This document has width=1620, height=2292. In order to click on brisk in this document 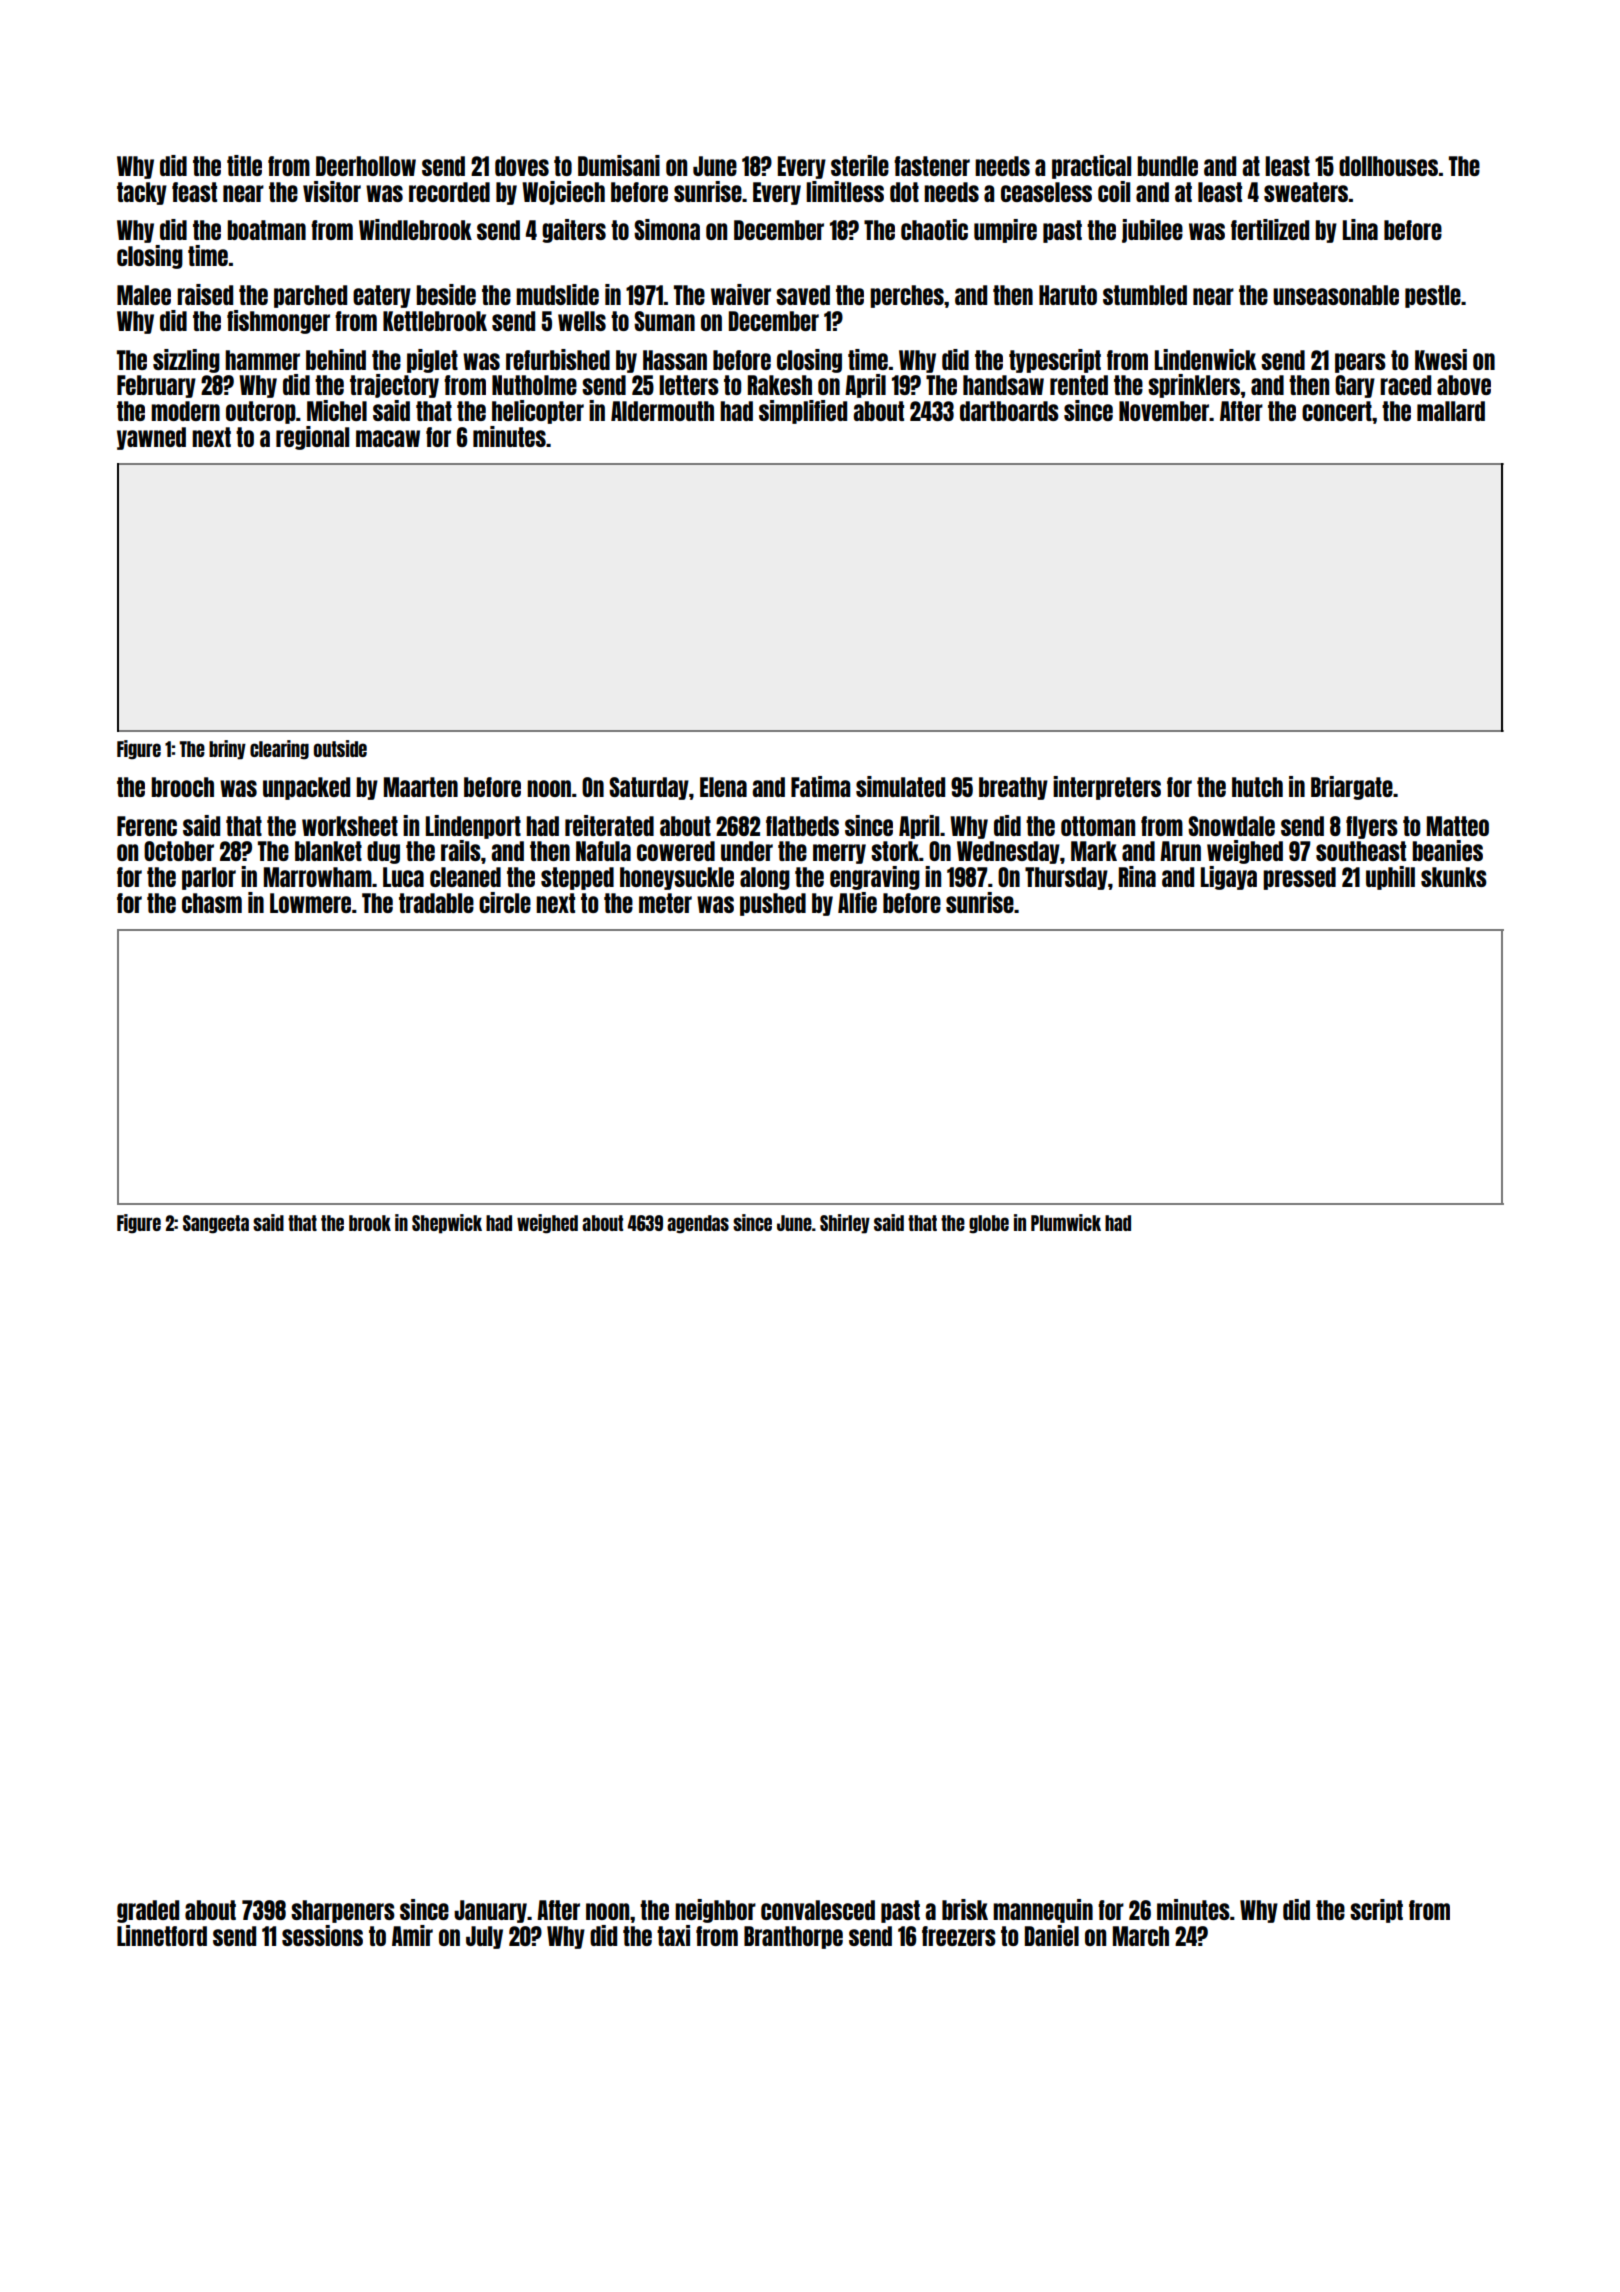, I will do `click(965, 1909)`.
